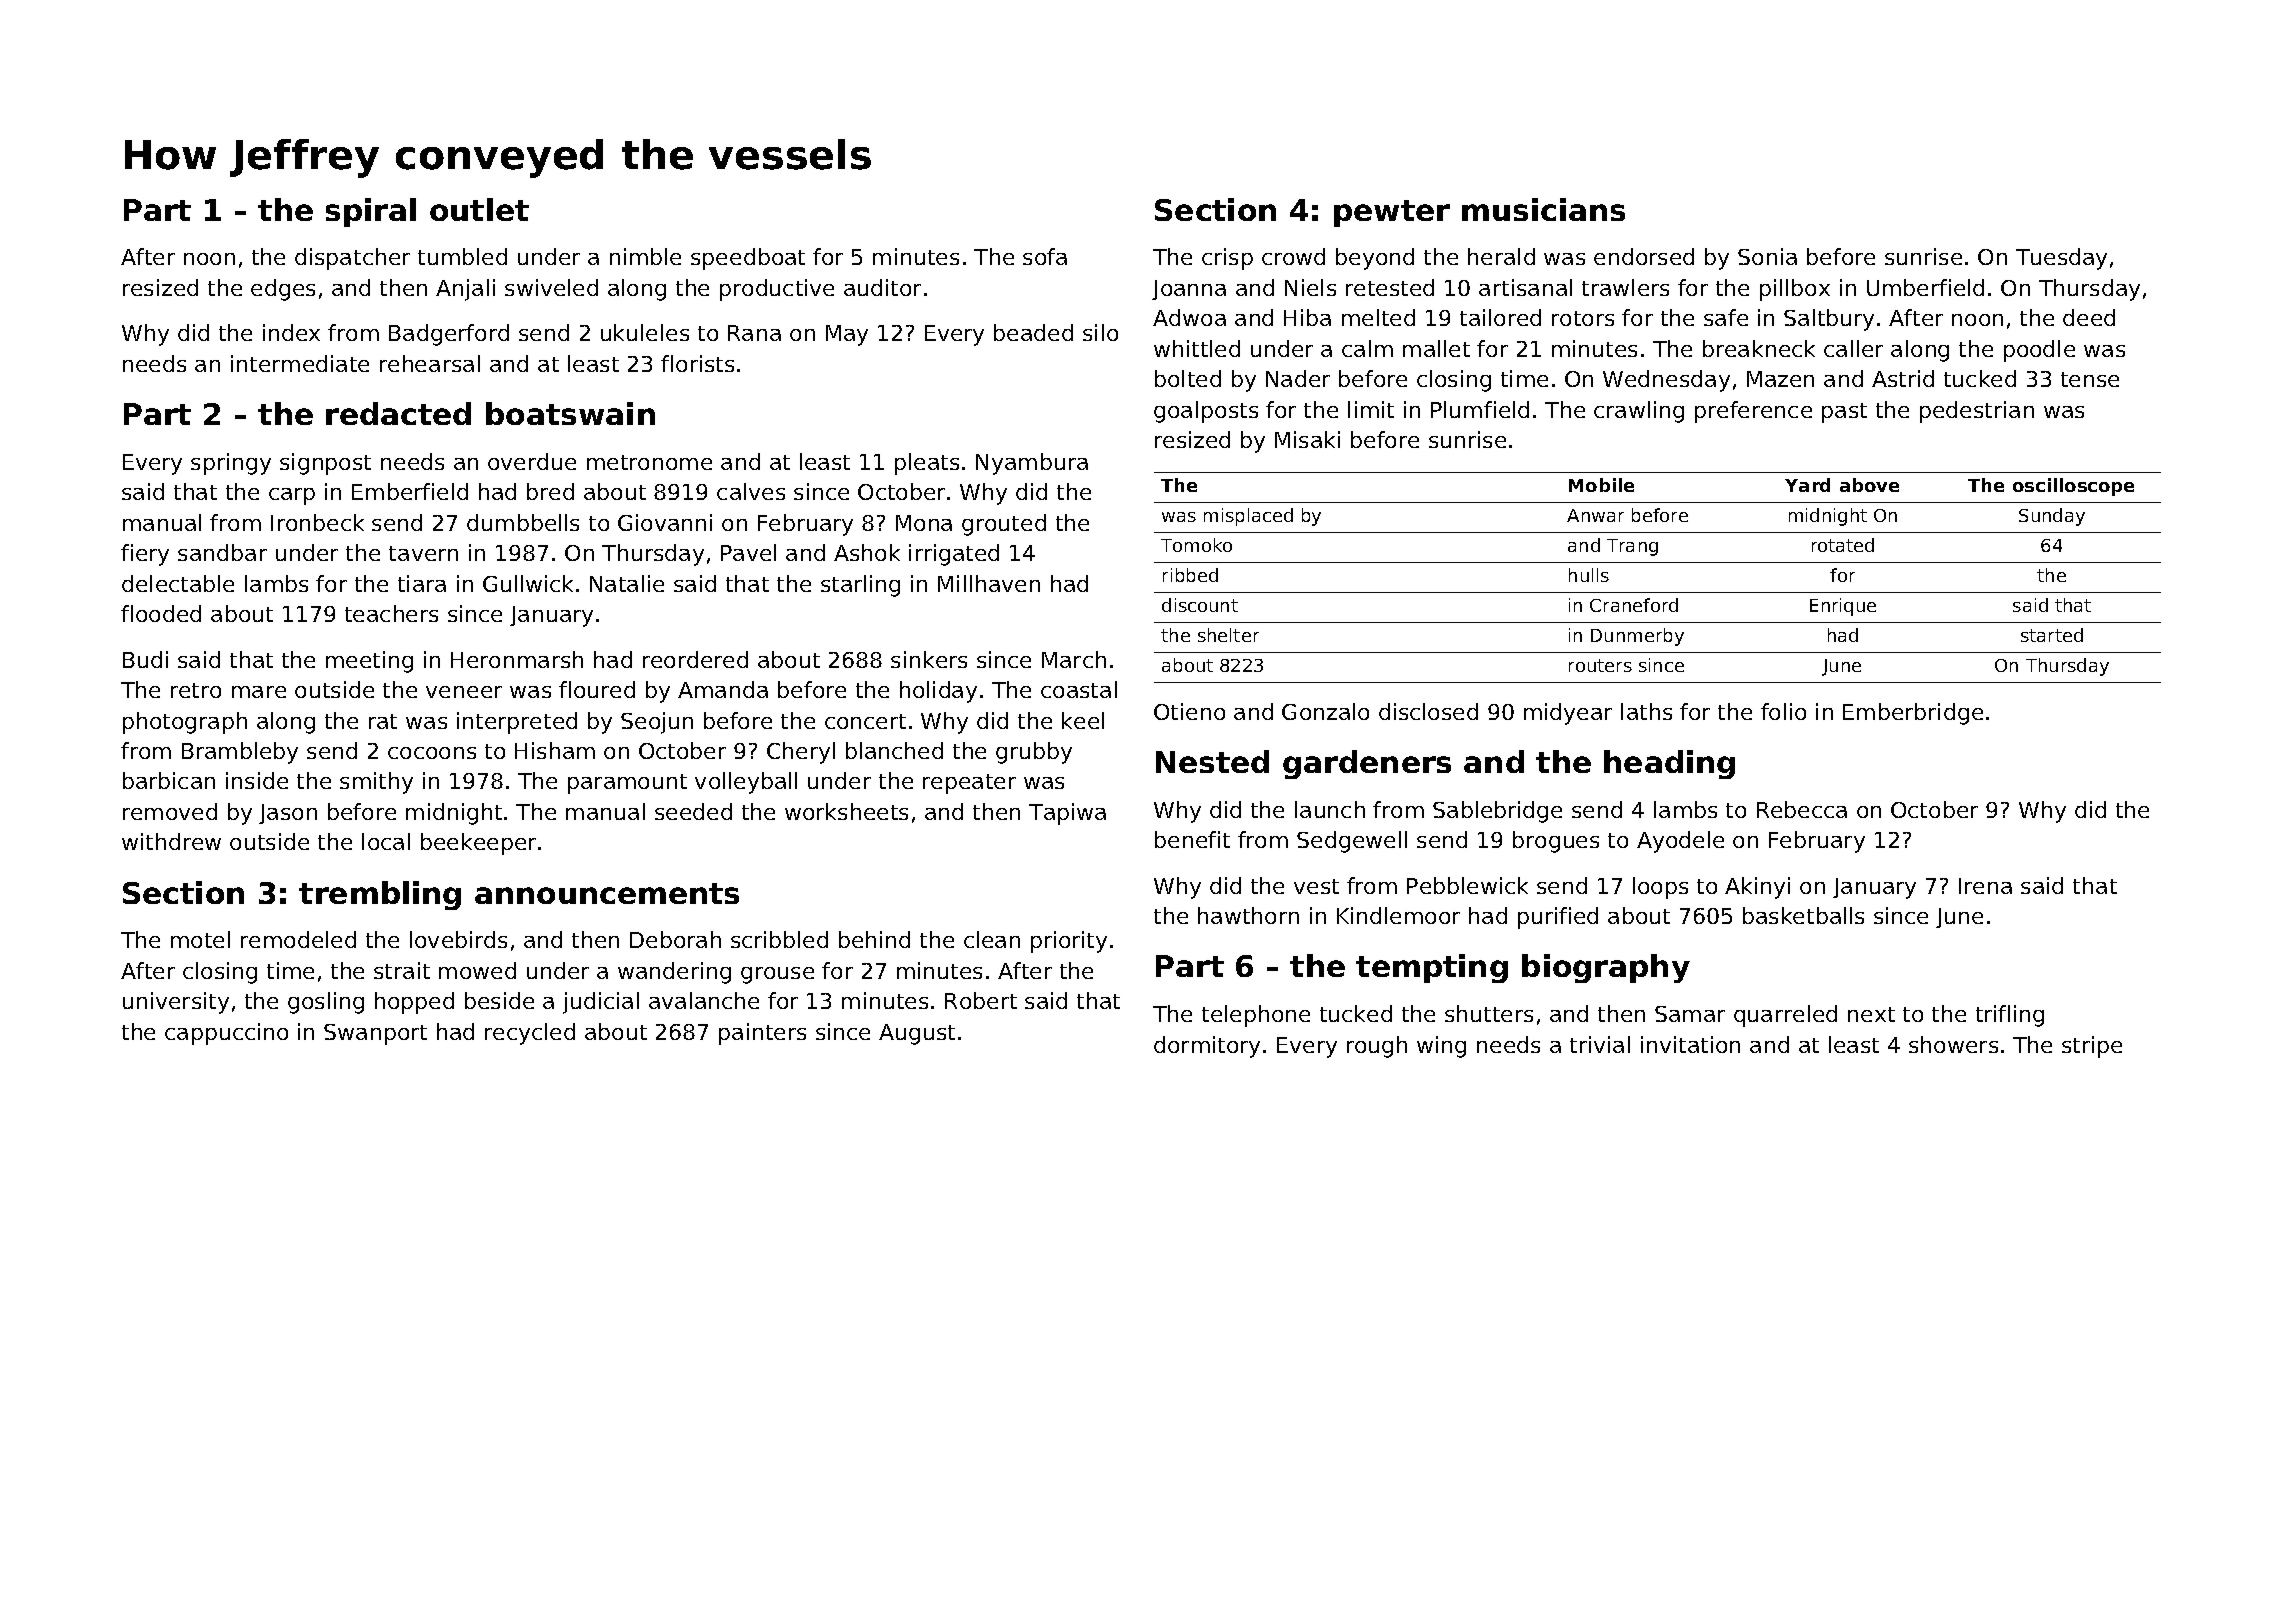  Describe the element at coordinates (665, 522) in the page. I see `Giovanni` at that location.
